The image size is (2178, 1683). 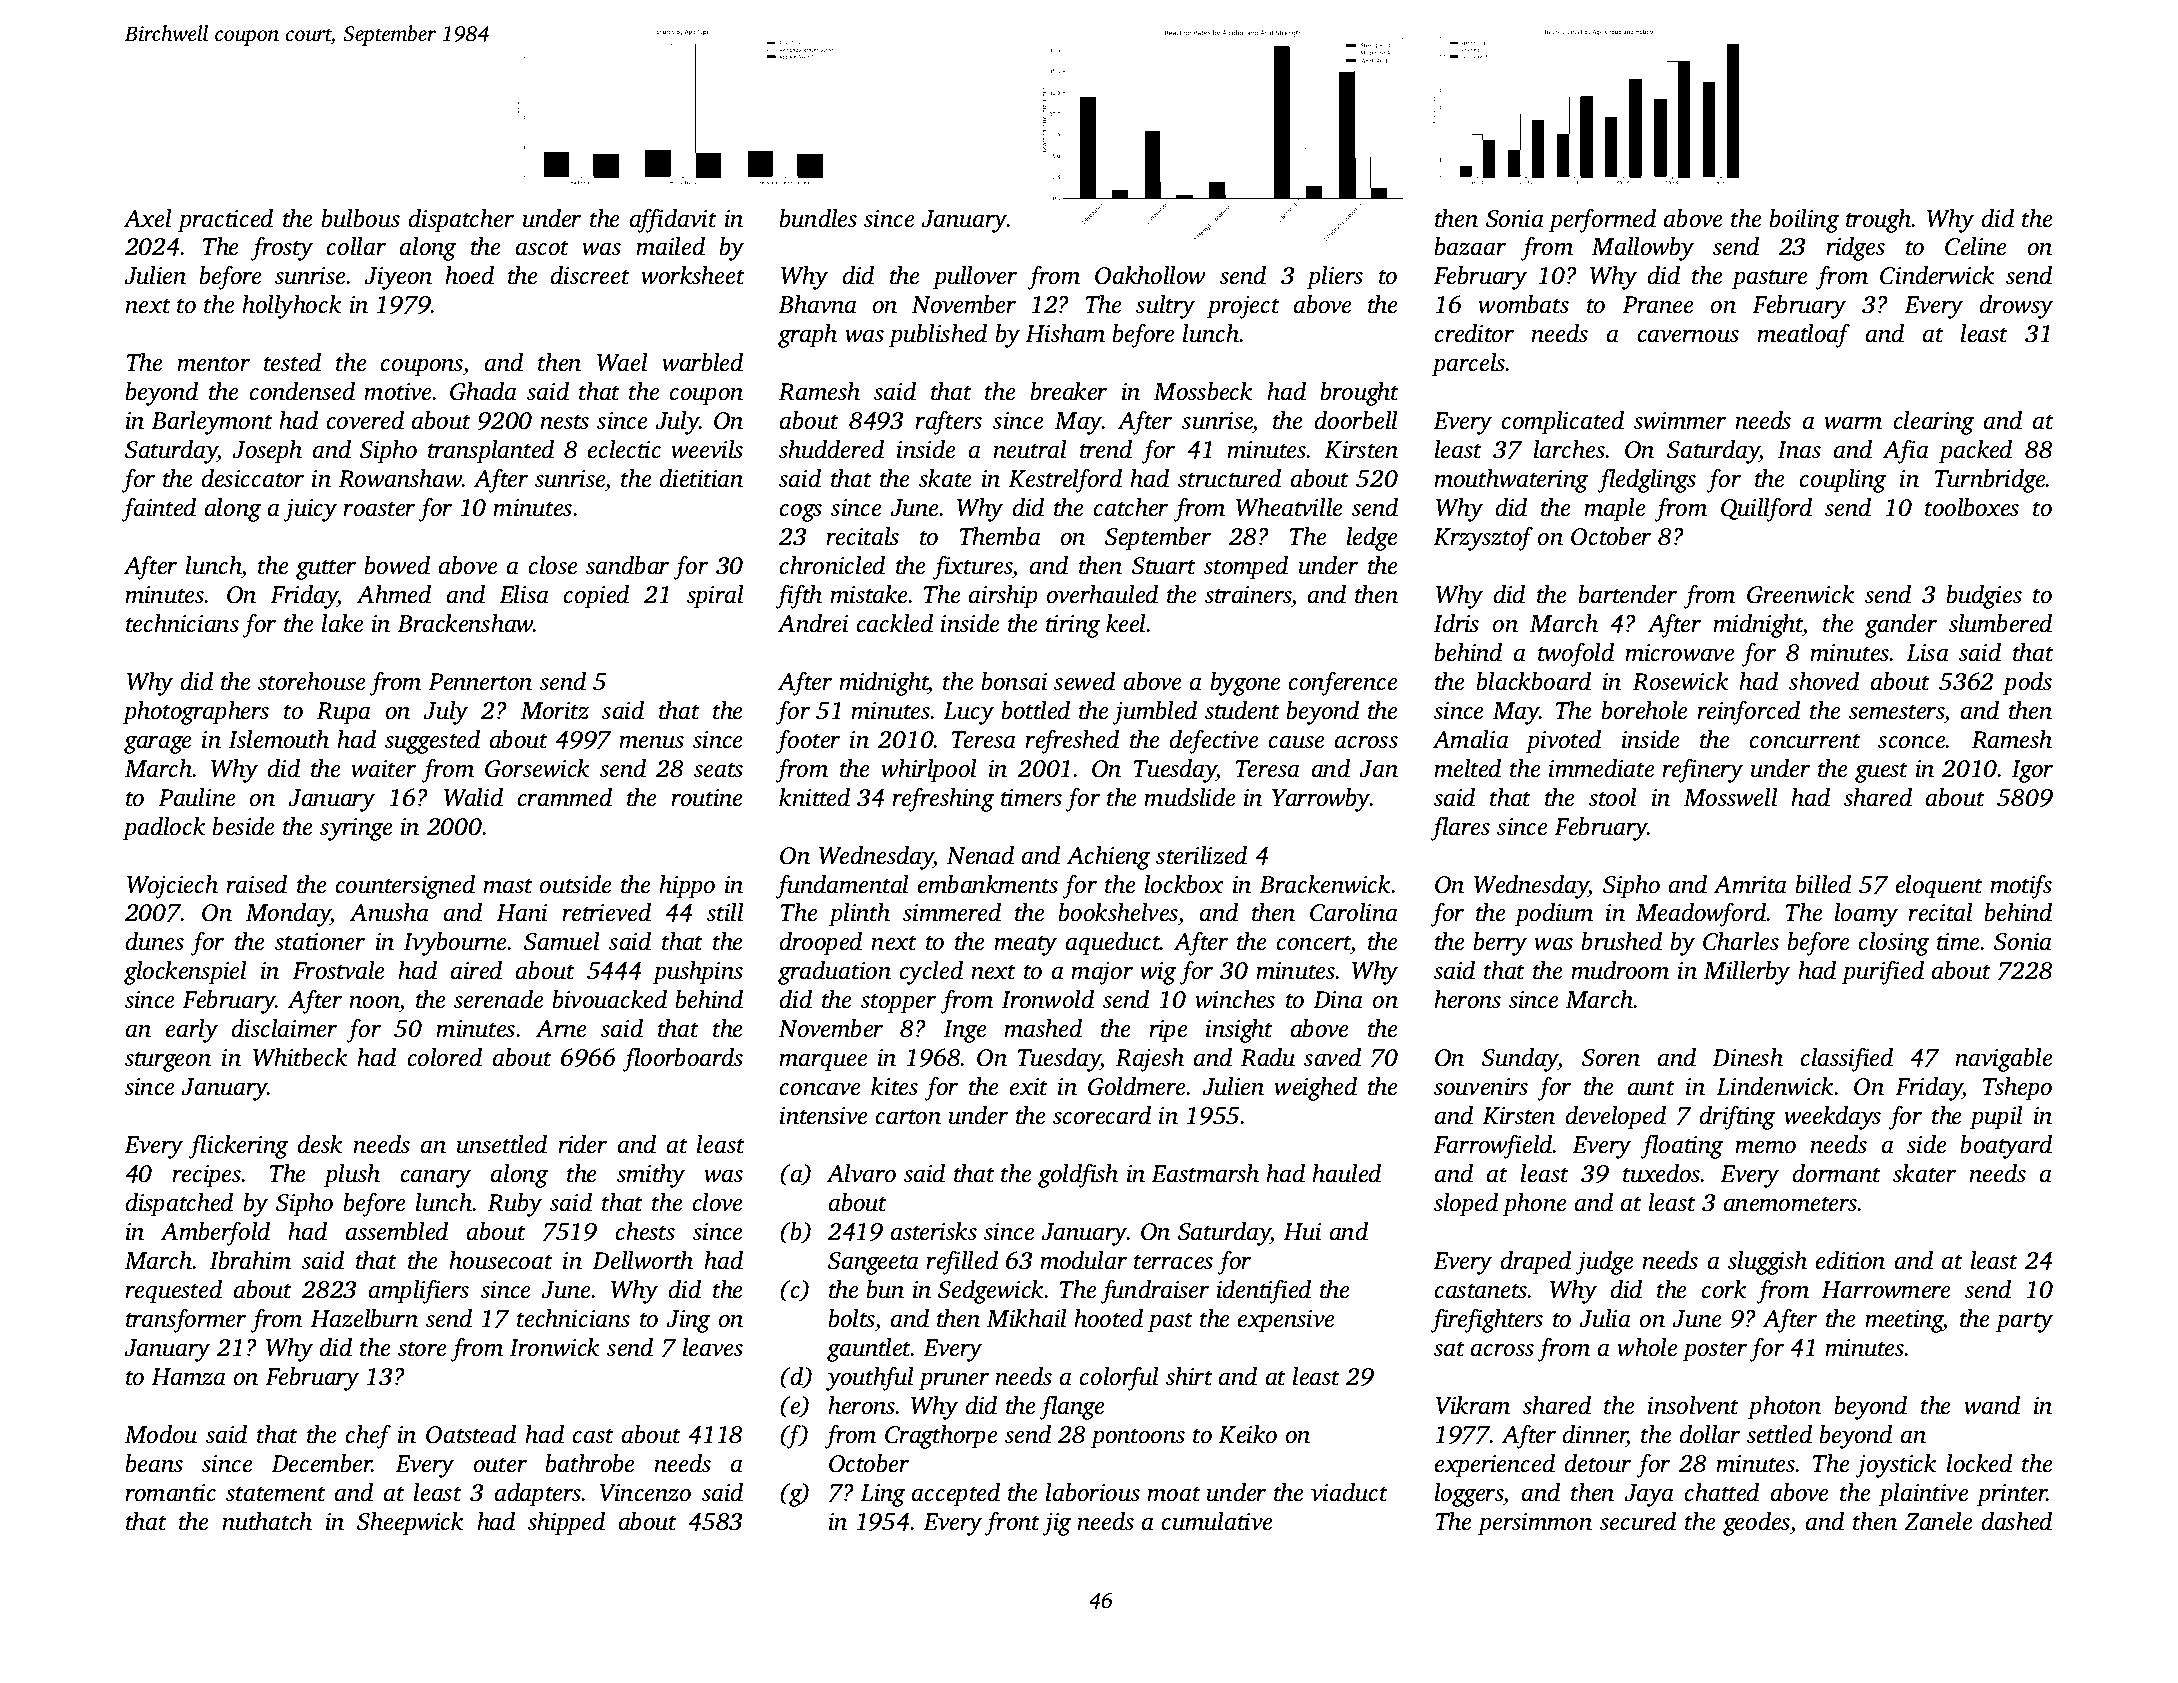 I want to click on Hamza, so click(x=188, y=1377).
